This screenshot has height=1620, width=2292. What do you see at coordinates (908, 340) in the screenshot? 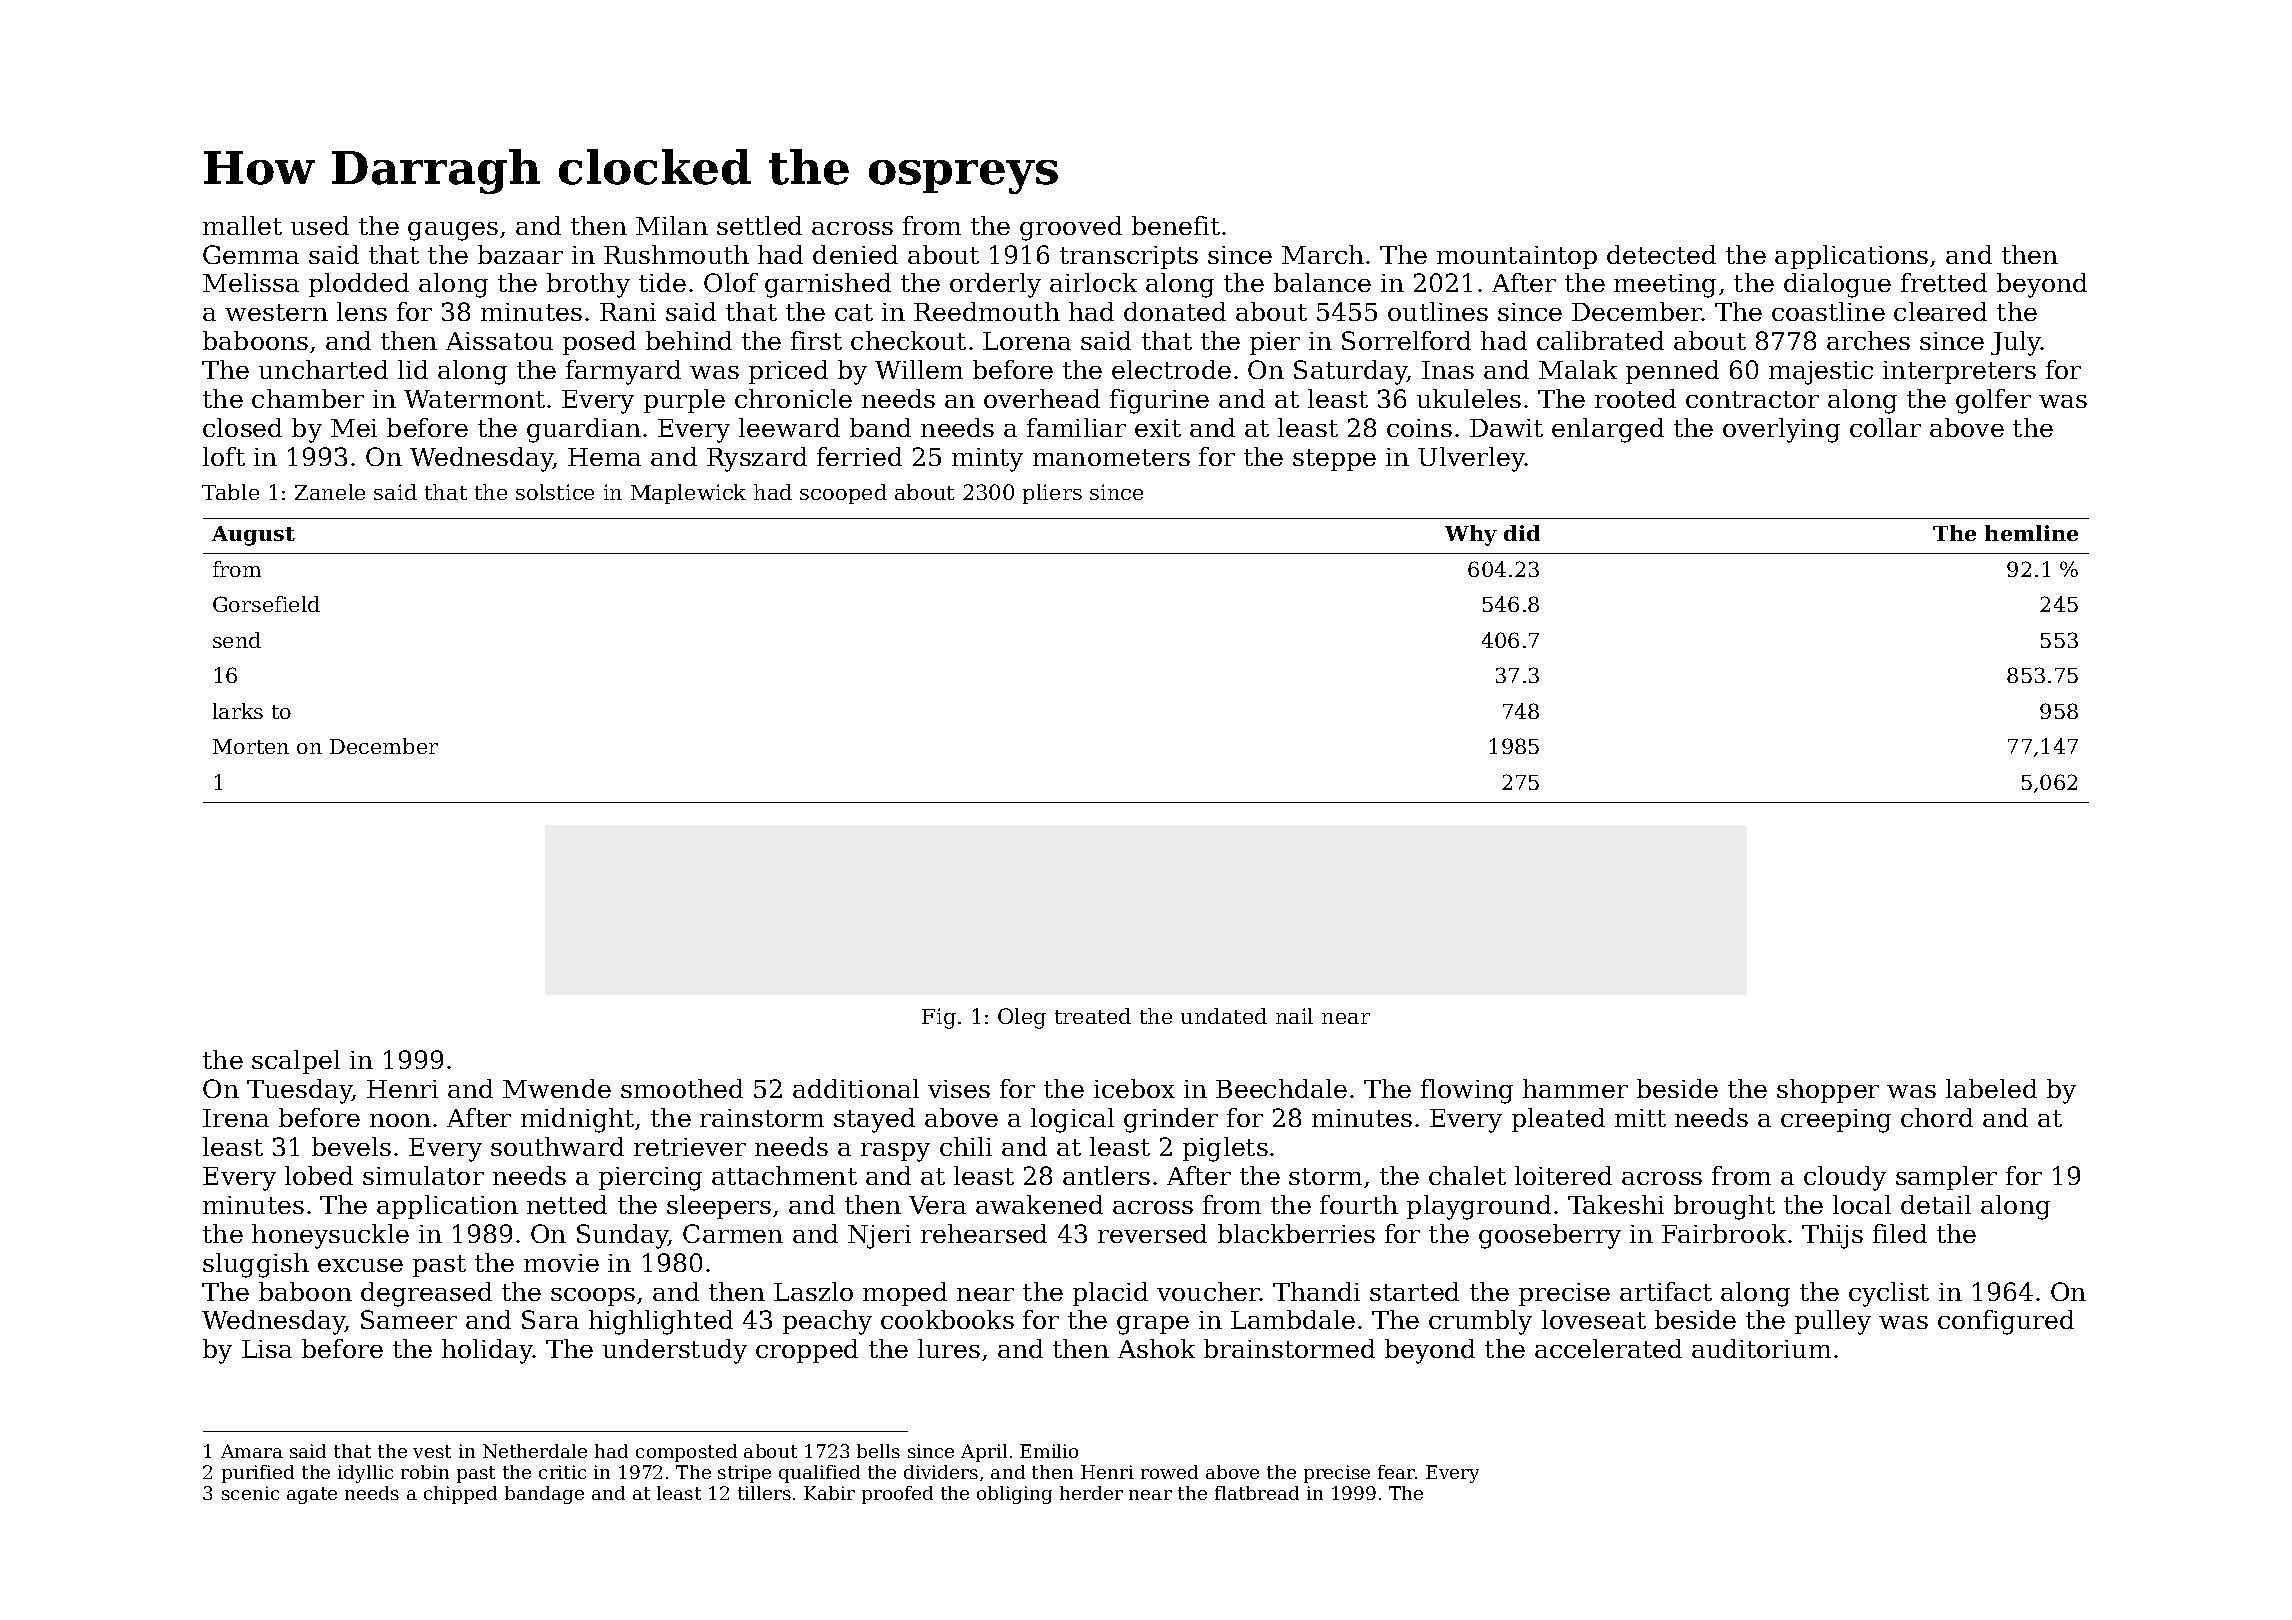
I see `checkout` at bounding box center [908, 340].
